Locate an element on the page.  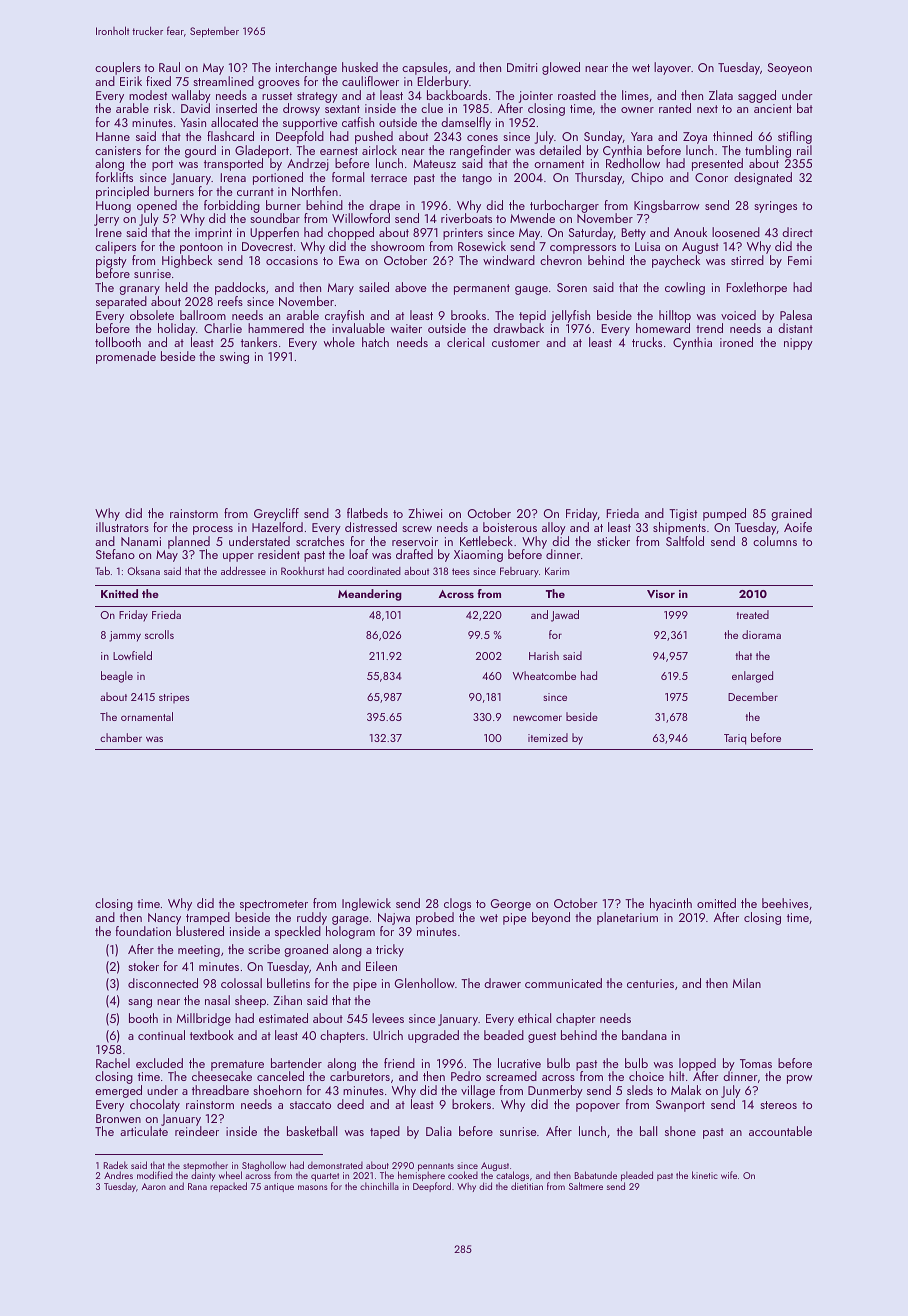
cowling is located at coordinates (685, 288).
